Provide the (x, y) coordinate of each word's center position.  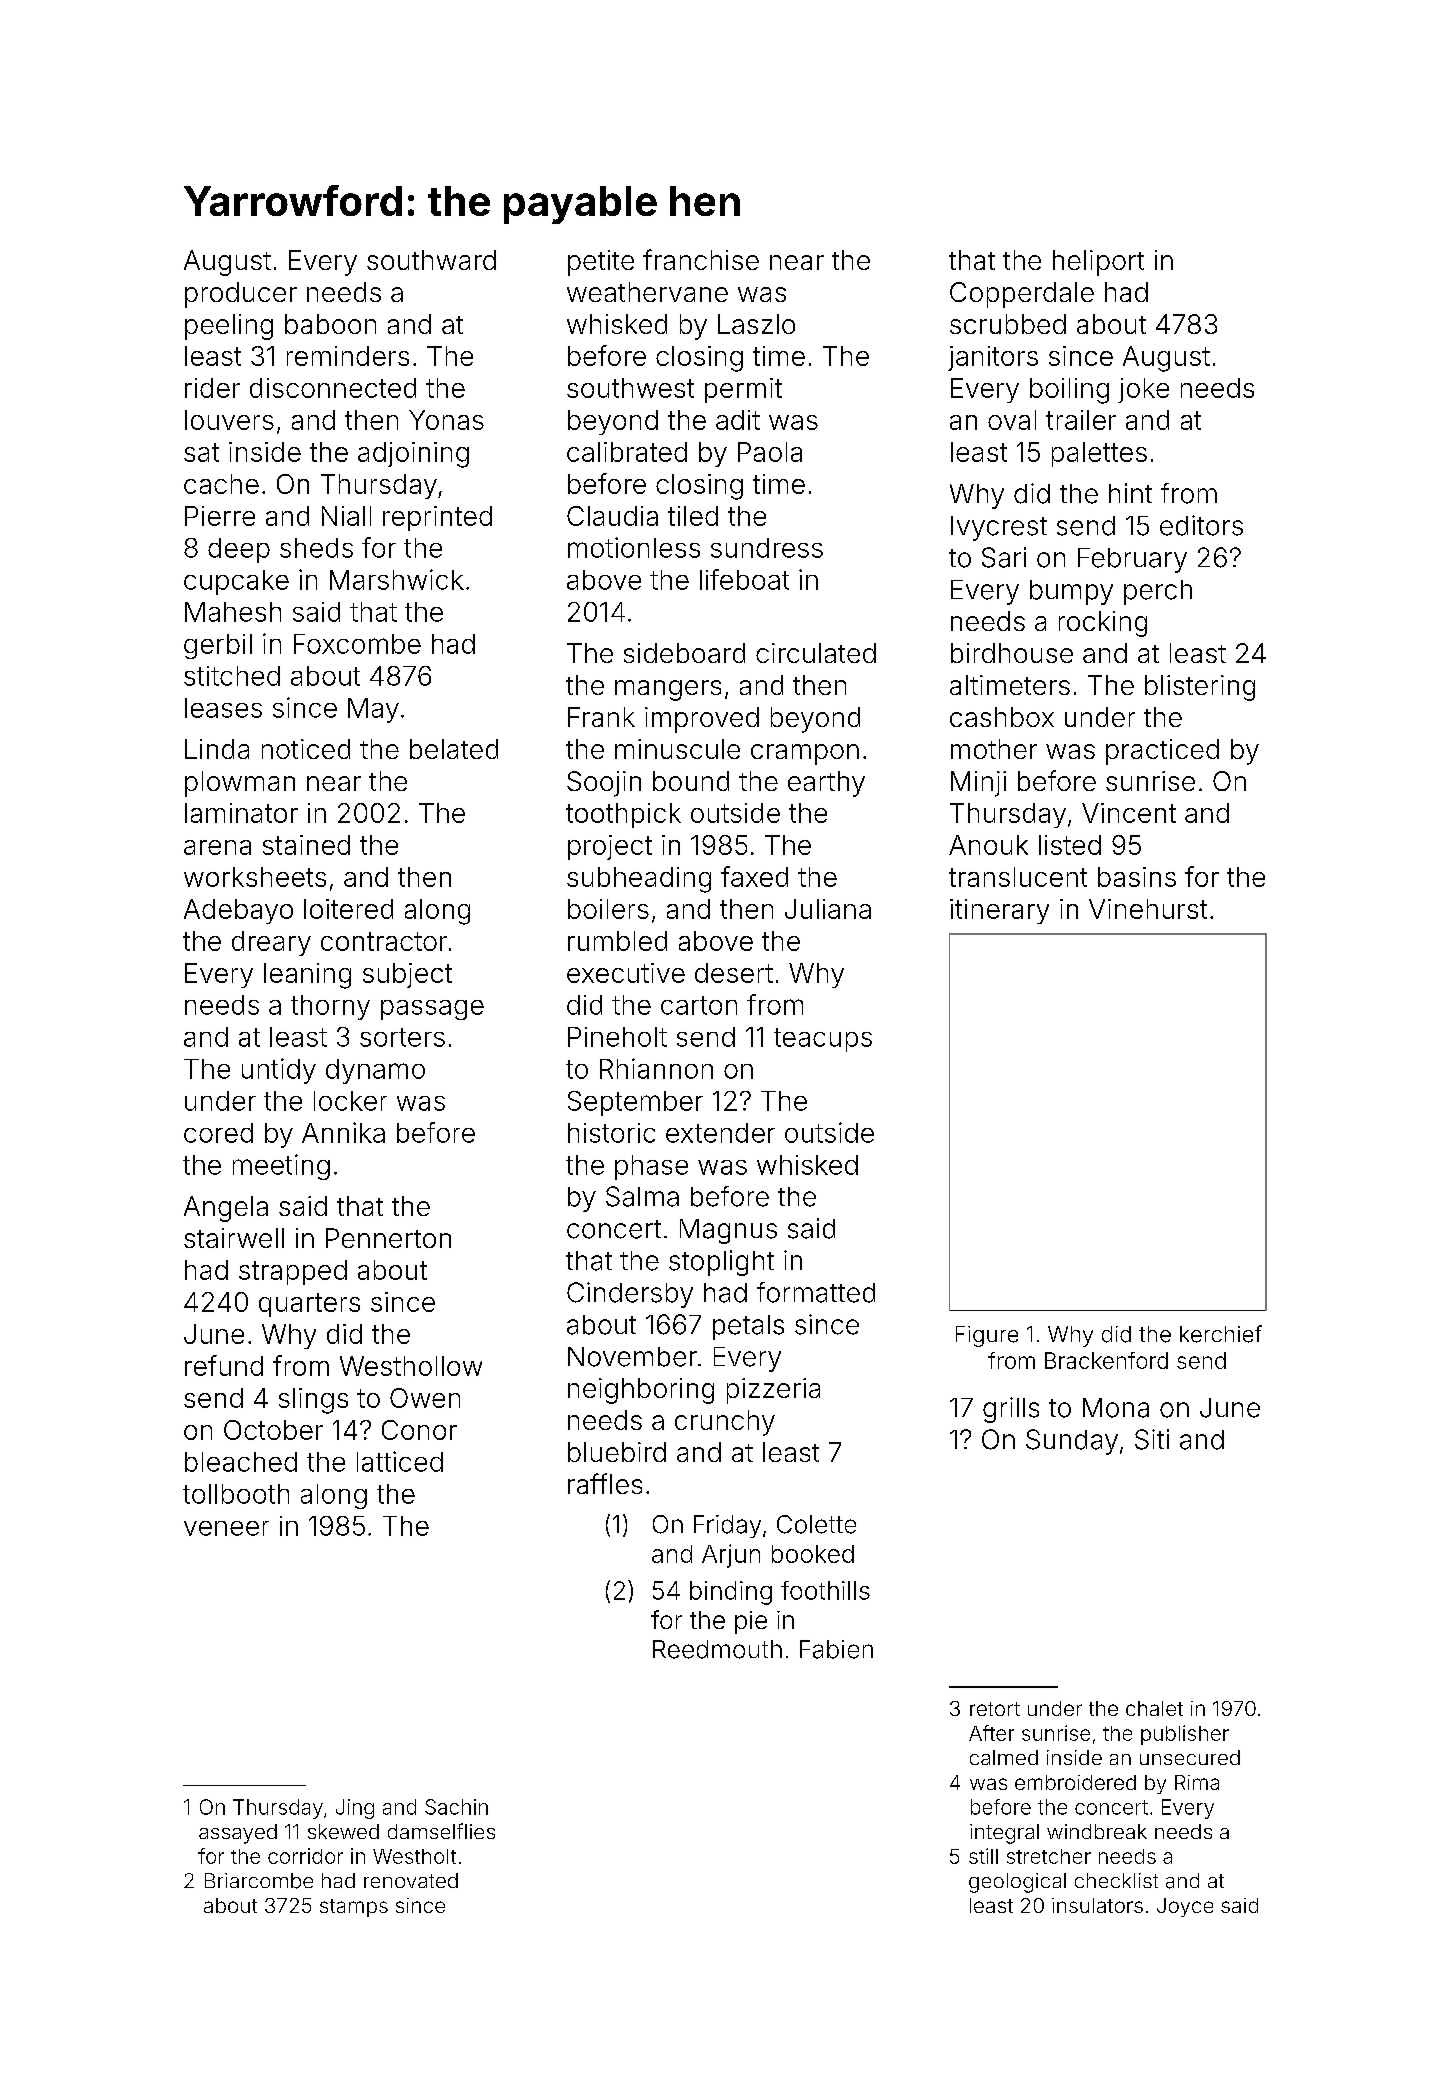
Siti (1152, 1439)
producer (241, 295)
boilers (608, 909)
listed (1070, 845)
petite (601, 263)
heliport (1098, 263)
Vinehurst (1148, 909)
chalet (1154, 1708)
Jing (355, 1809)
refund (224, 1365)
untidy (279, 1071)
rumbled (617, 941)
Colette (816, 1524)
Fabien (836, 1649)
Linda (217, 749)
